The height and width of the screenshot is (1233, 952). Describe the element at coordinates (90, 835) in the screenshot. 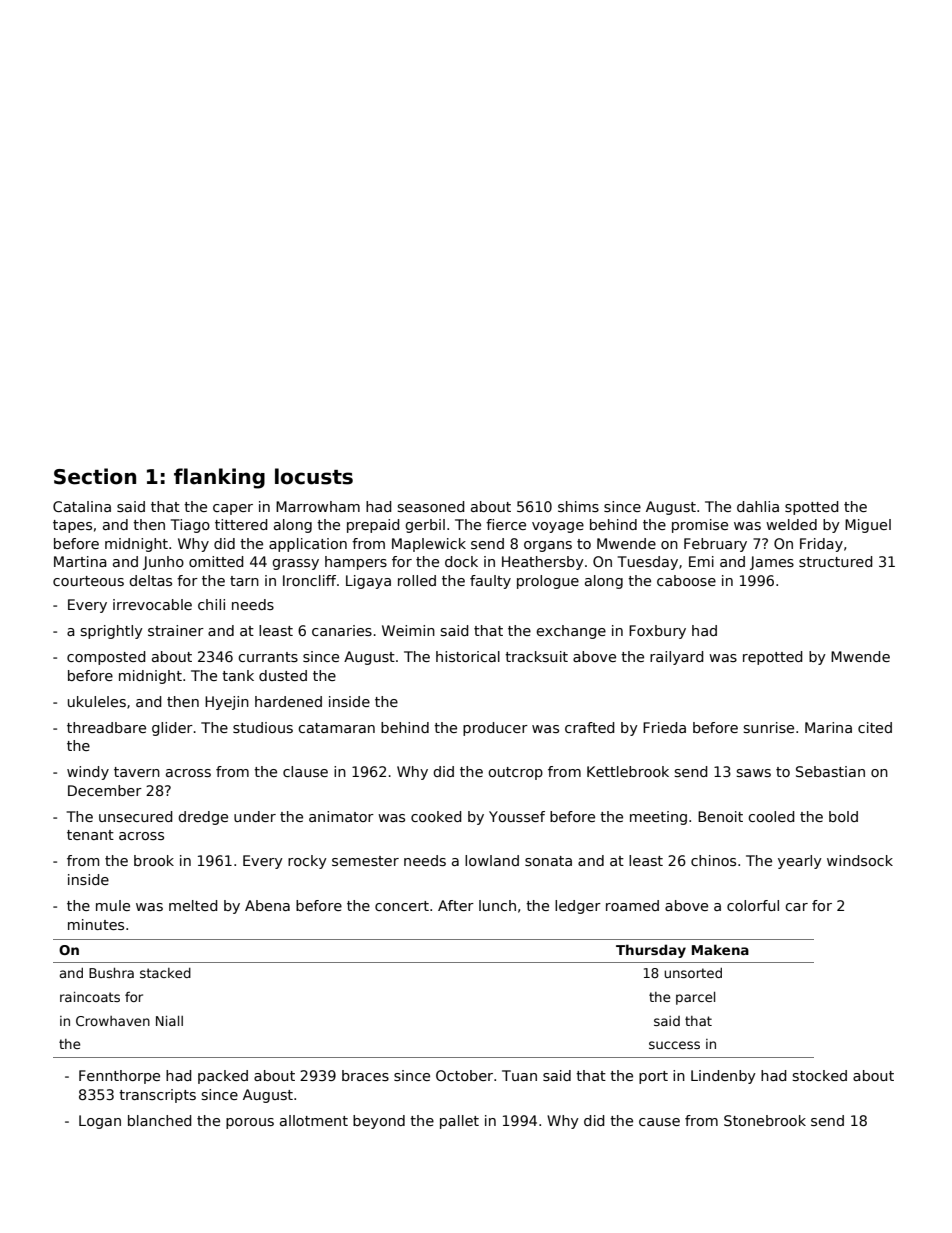

I see `tenant` at that location.
